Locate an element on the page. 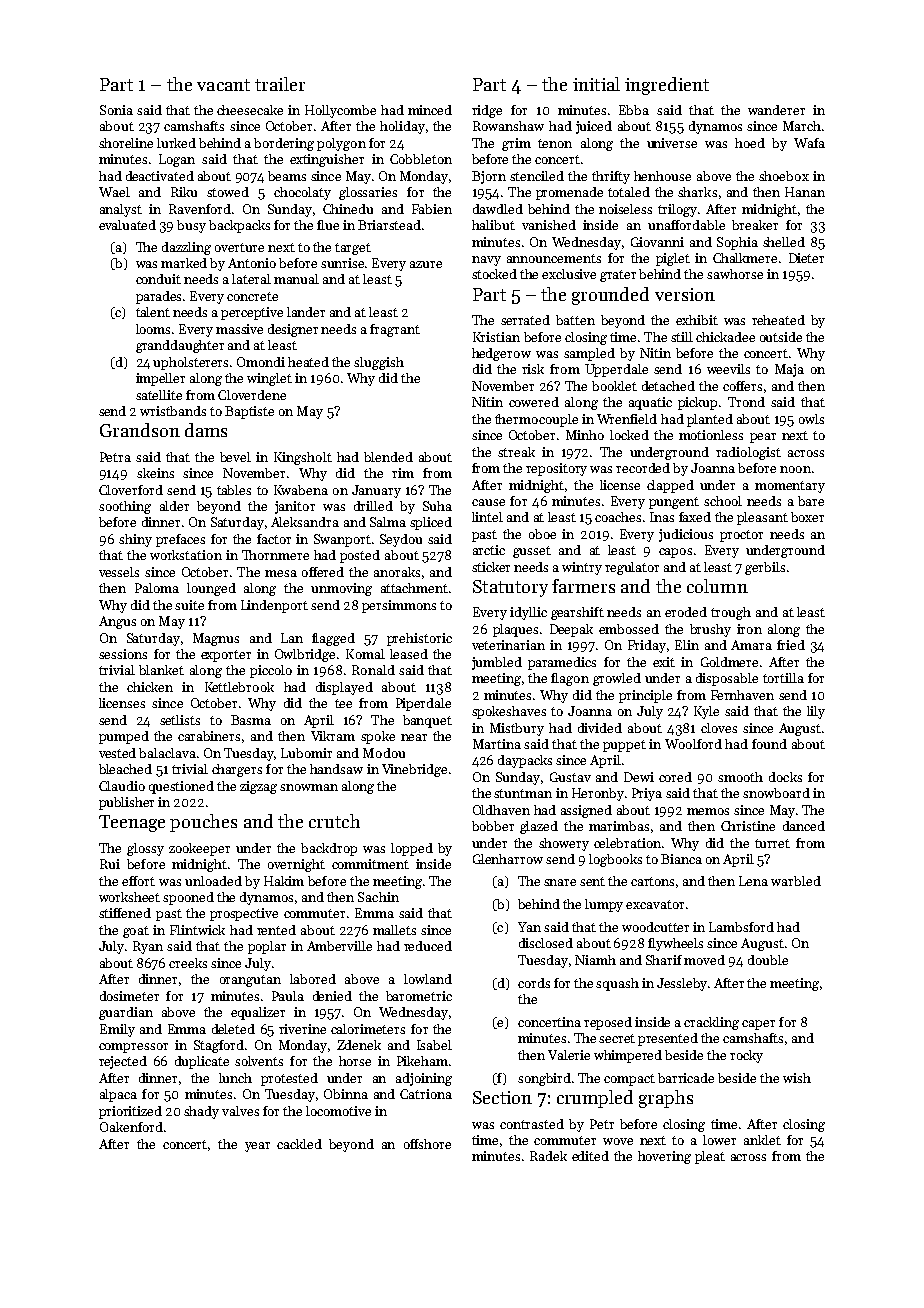 The width and height of the image is (924, 1308). shiny is located at coordinates (135, 540).
